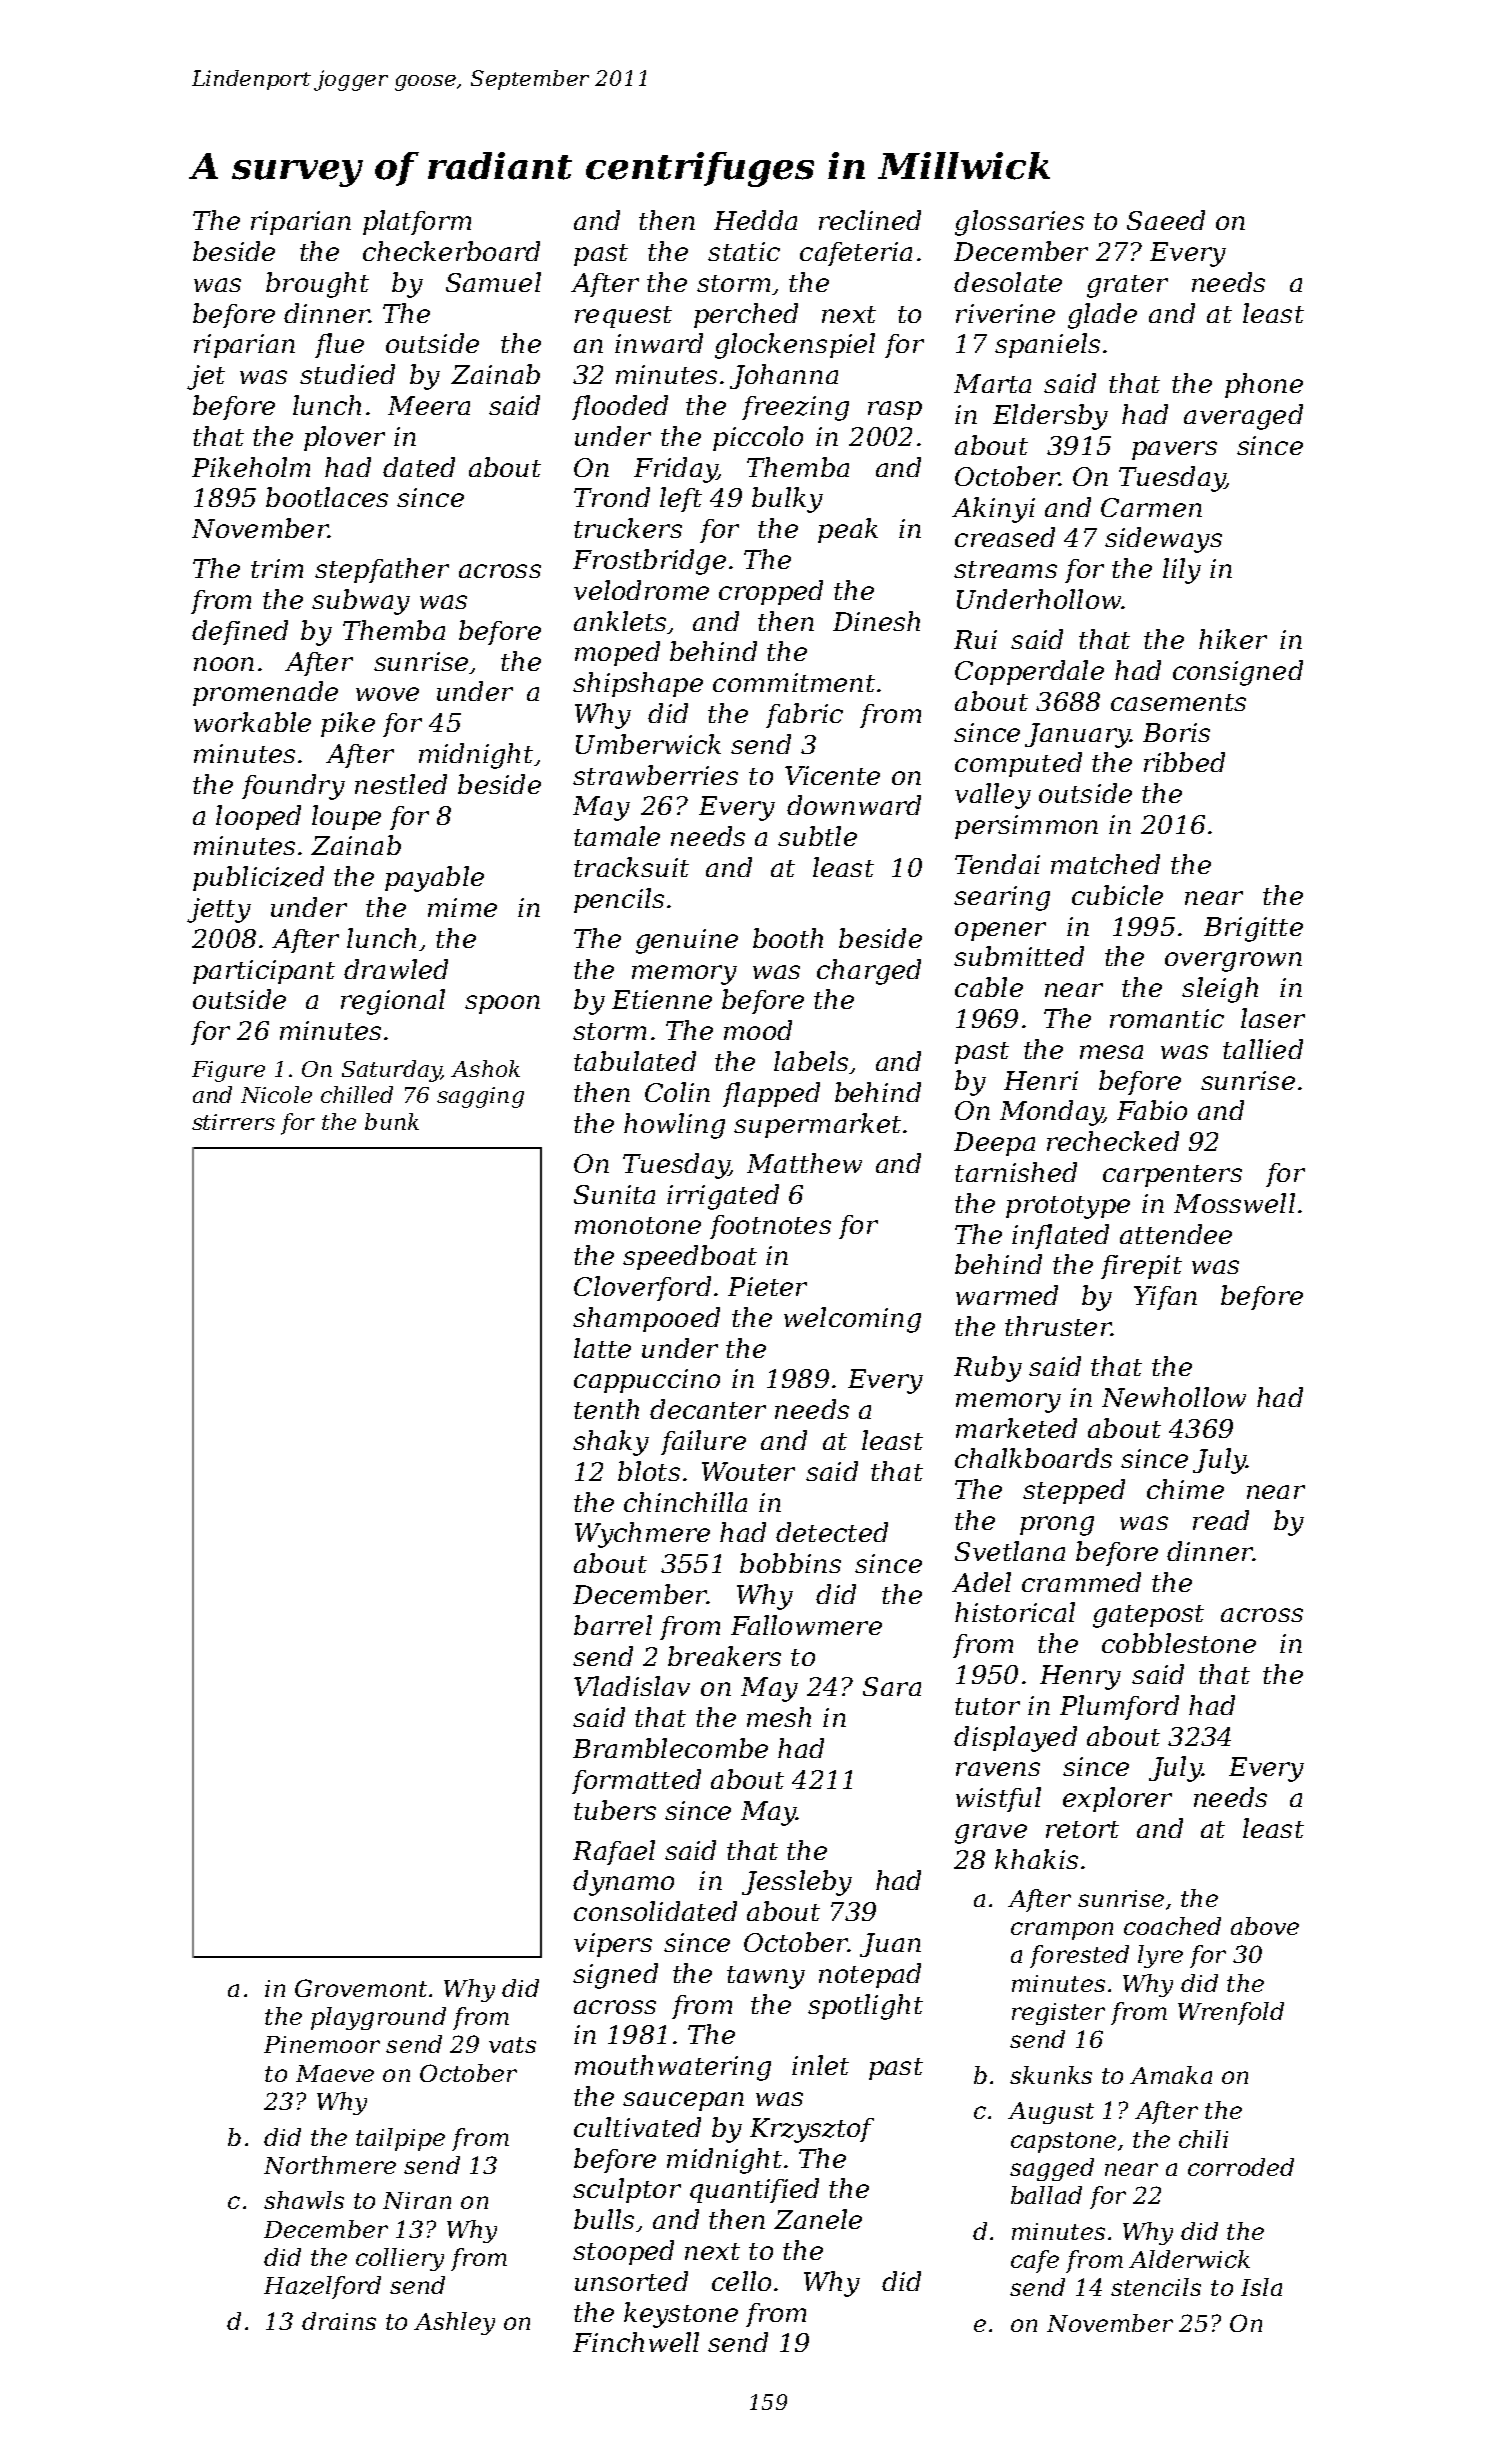 Image resolution: width=1496 pixels, height=2464 pixels. What do you see at coordinates (1234, 1203) in the image?
I see `Mosswell` at bounding box center [1234, 1203].
